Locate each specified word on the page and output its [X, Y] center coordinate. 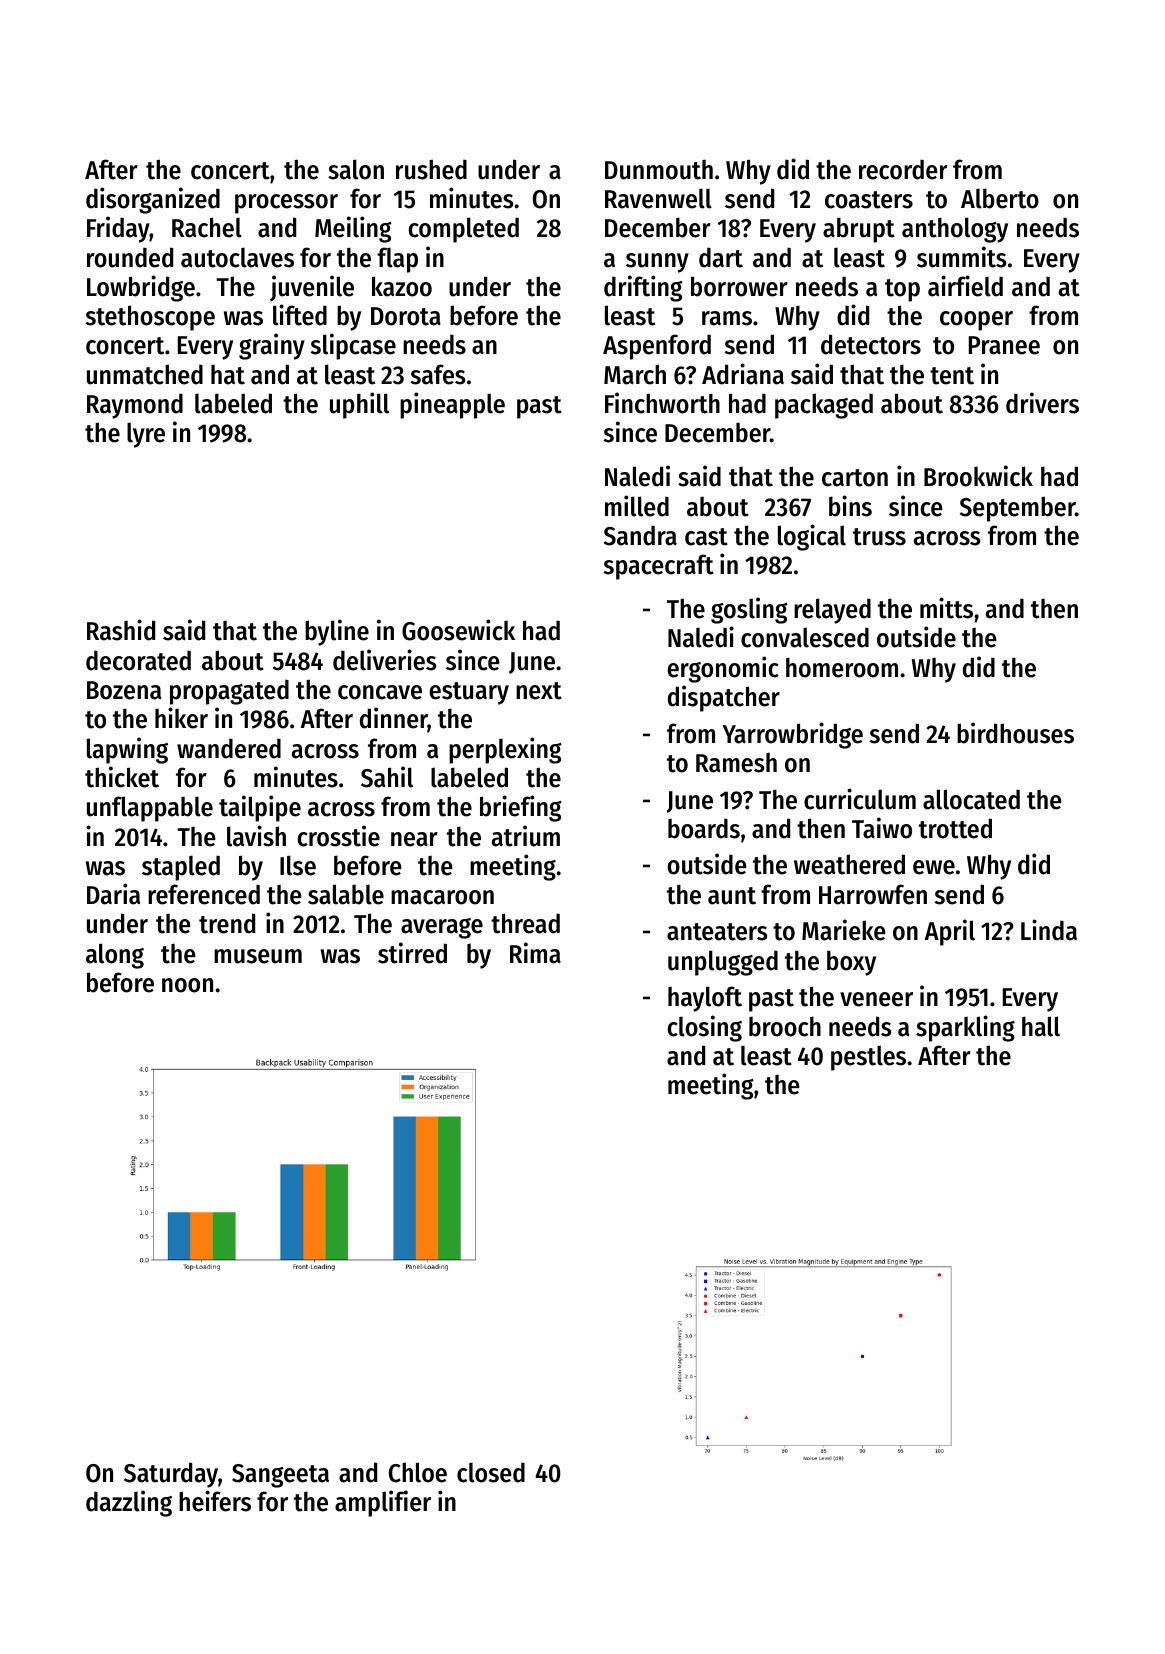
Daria [113, 894]
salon [356, 169]
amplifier [383, 1503]
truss [879, 537]
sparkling [965, 1028]
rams [727, 318]
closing [704, 1028]
